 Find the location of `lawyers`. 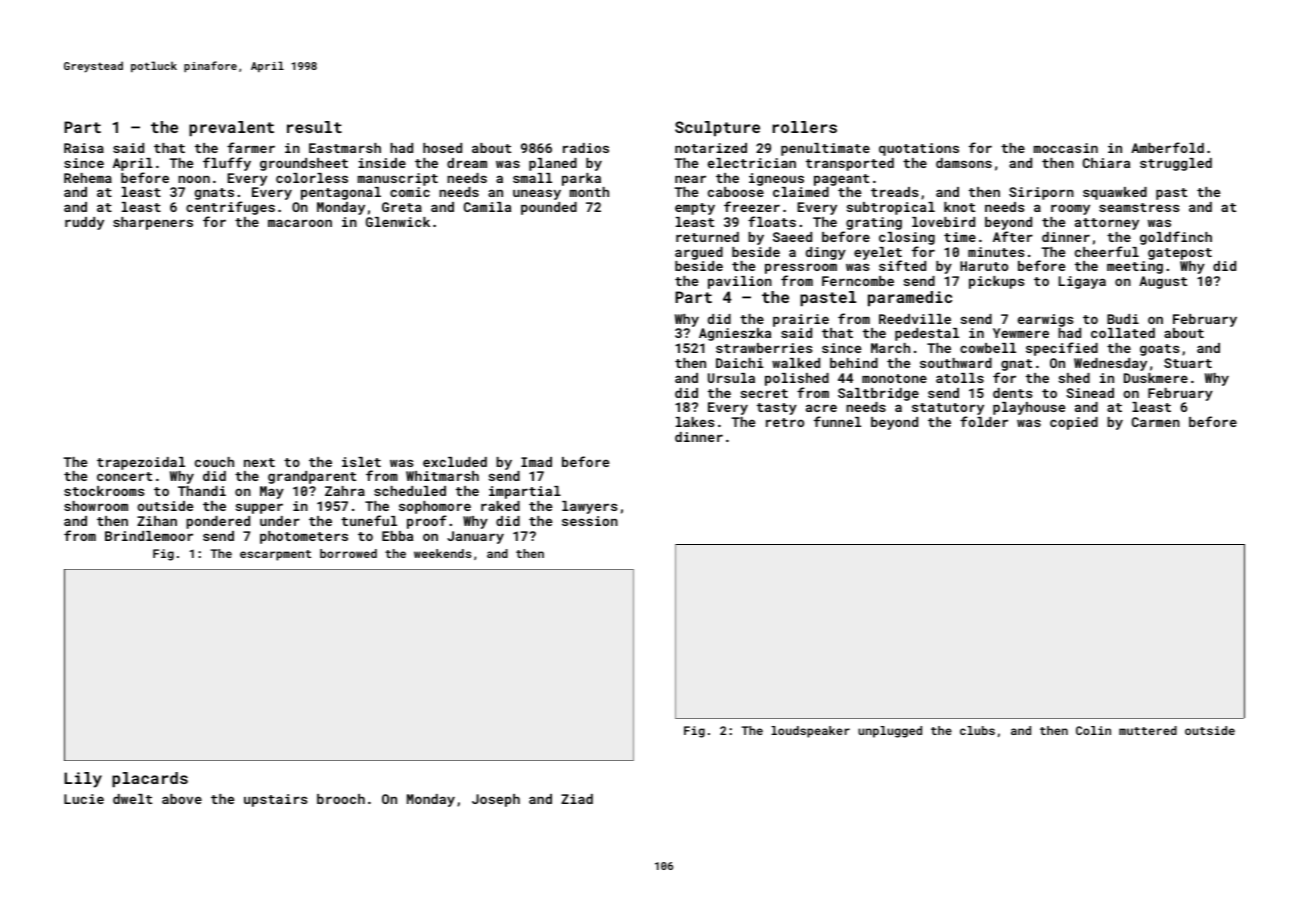

lawyers is located at coordinates (589, 507).
